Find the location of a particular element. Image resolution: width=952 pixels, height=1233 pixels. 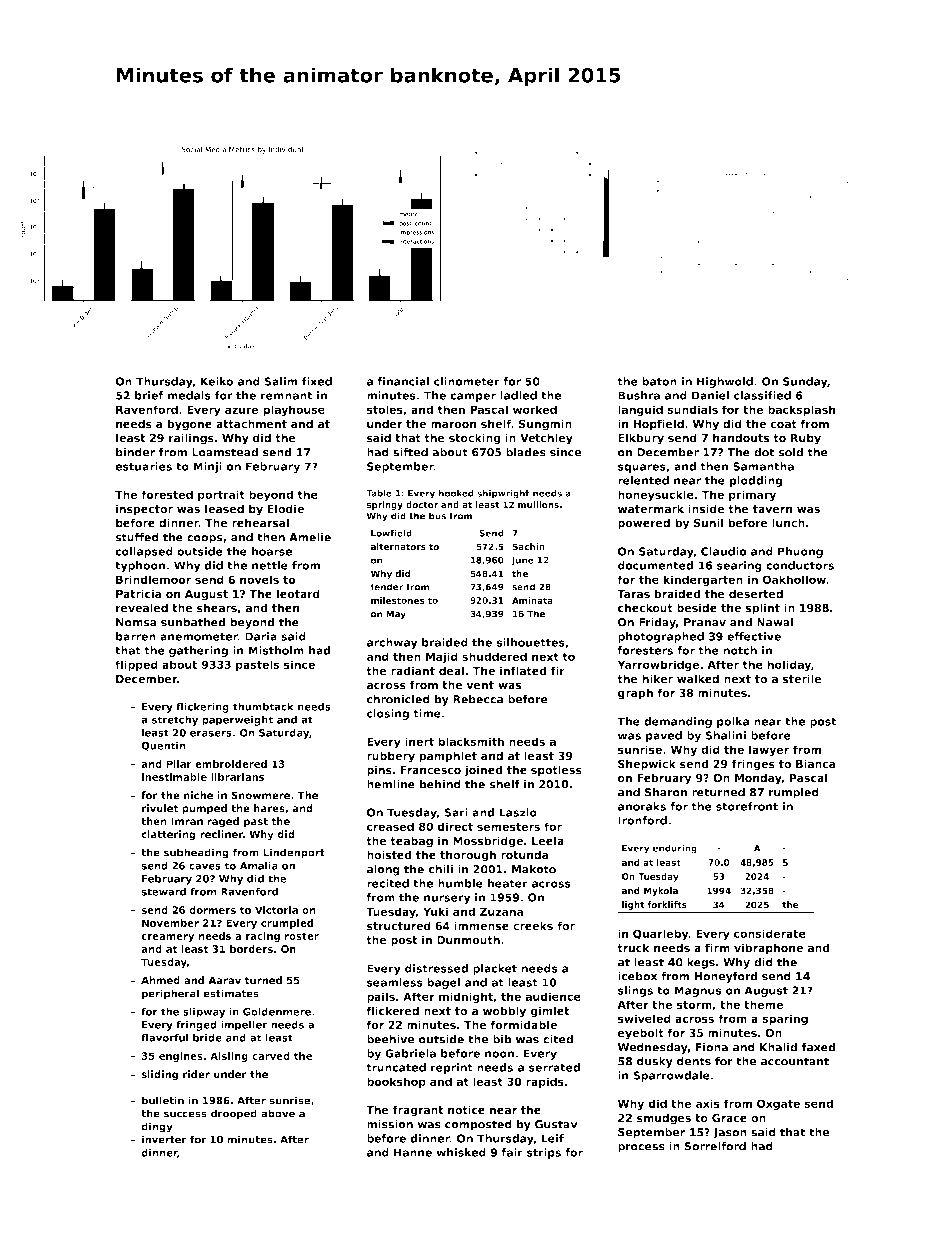

squares is located at coordinates (642, 468).
